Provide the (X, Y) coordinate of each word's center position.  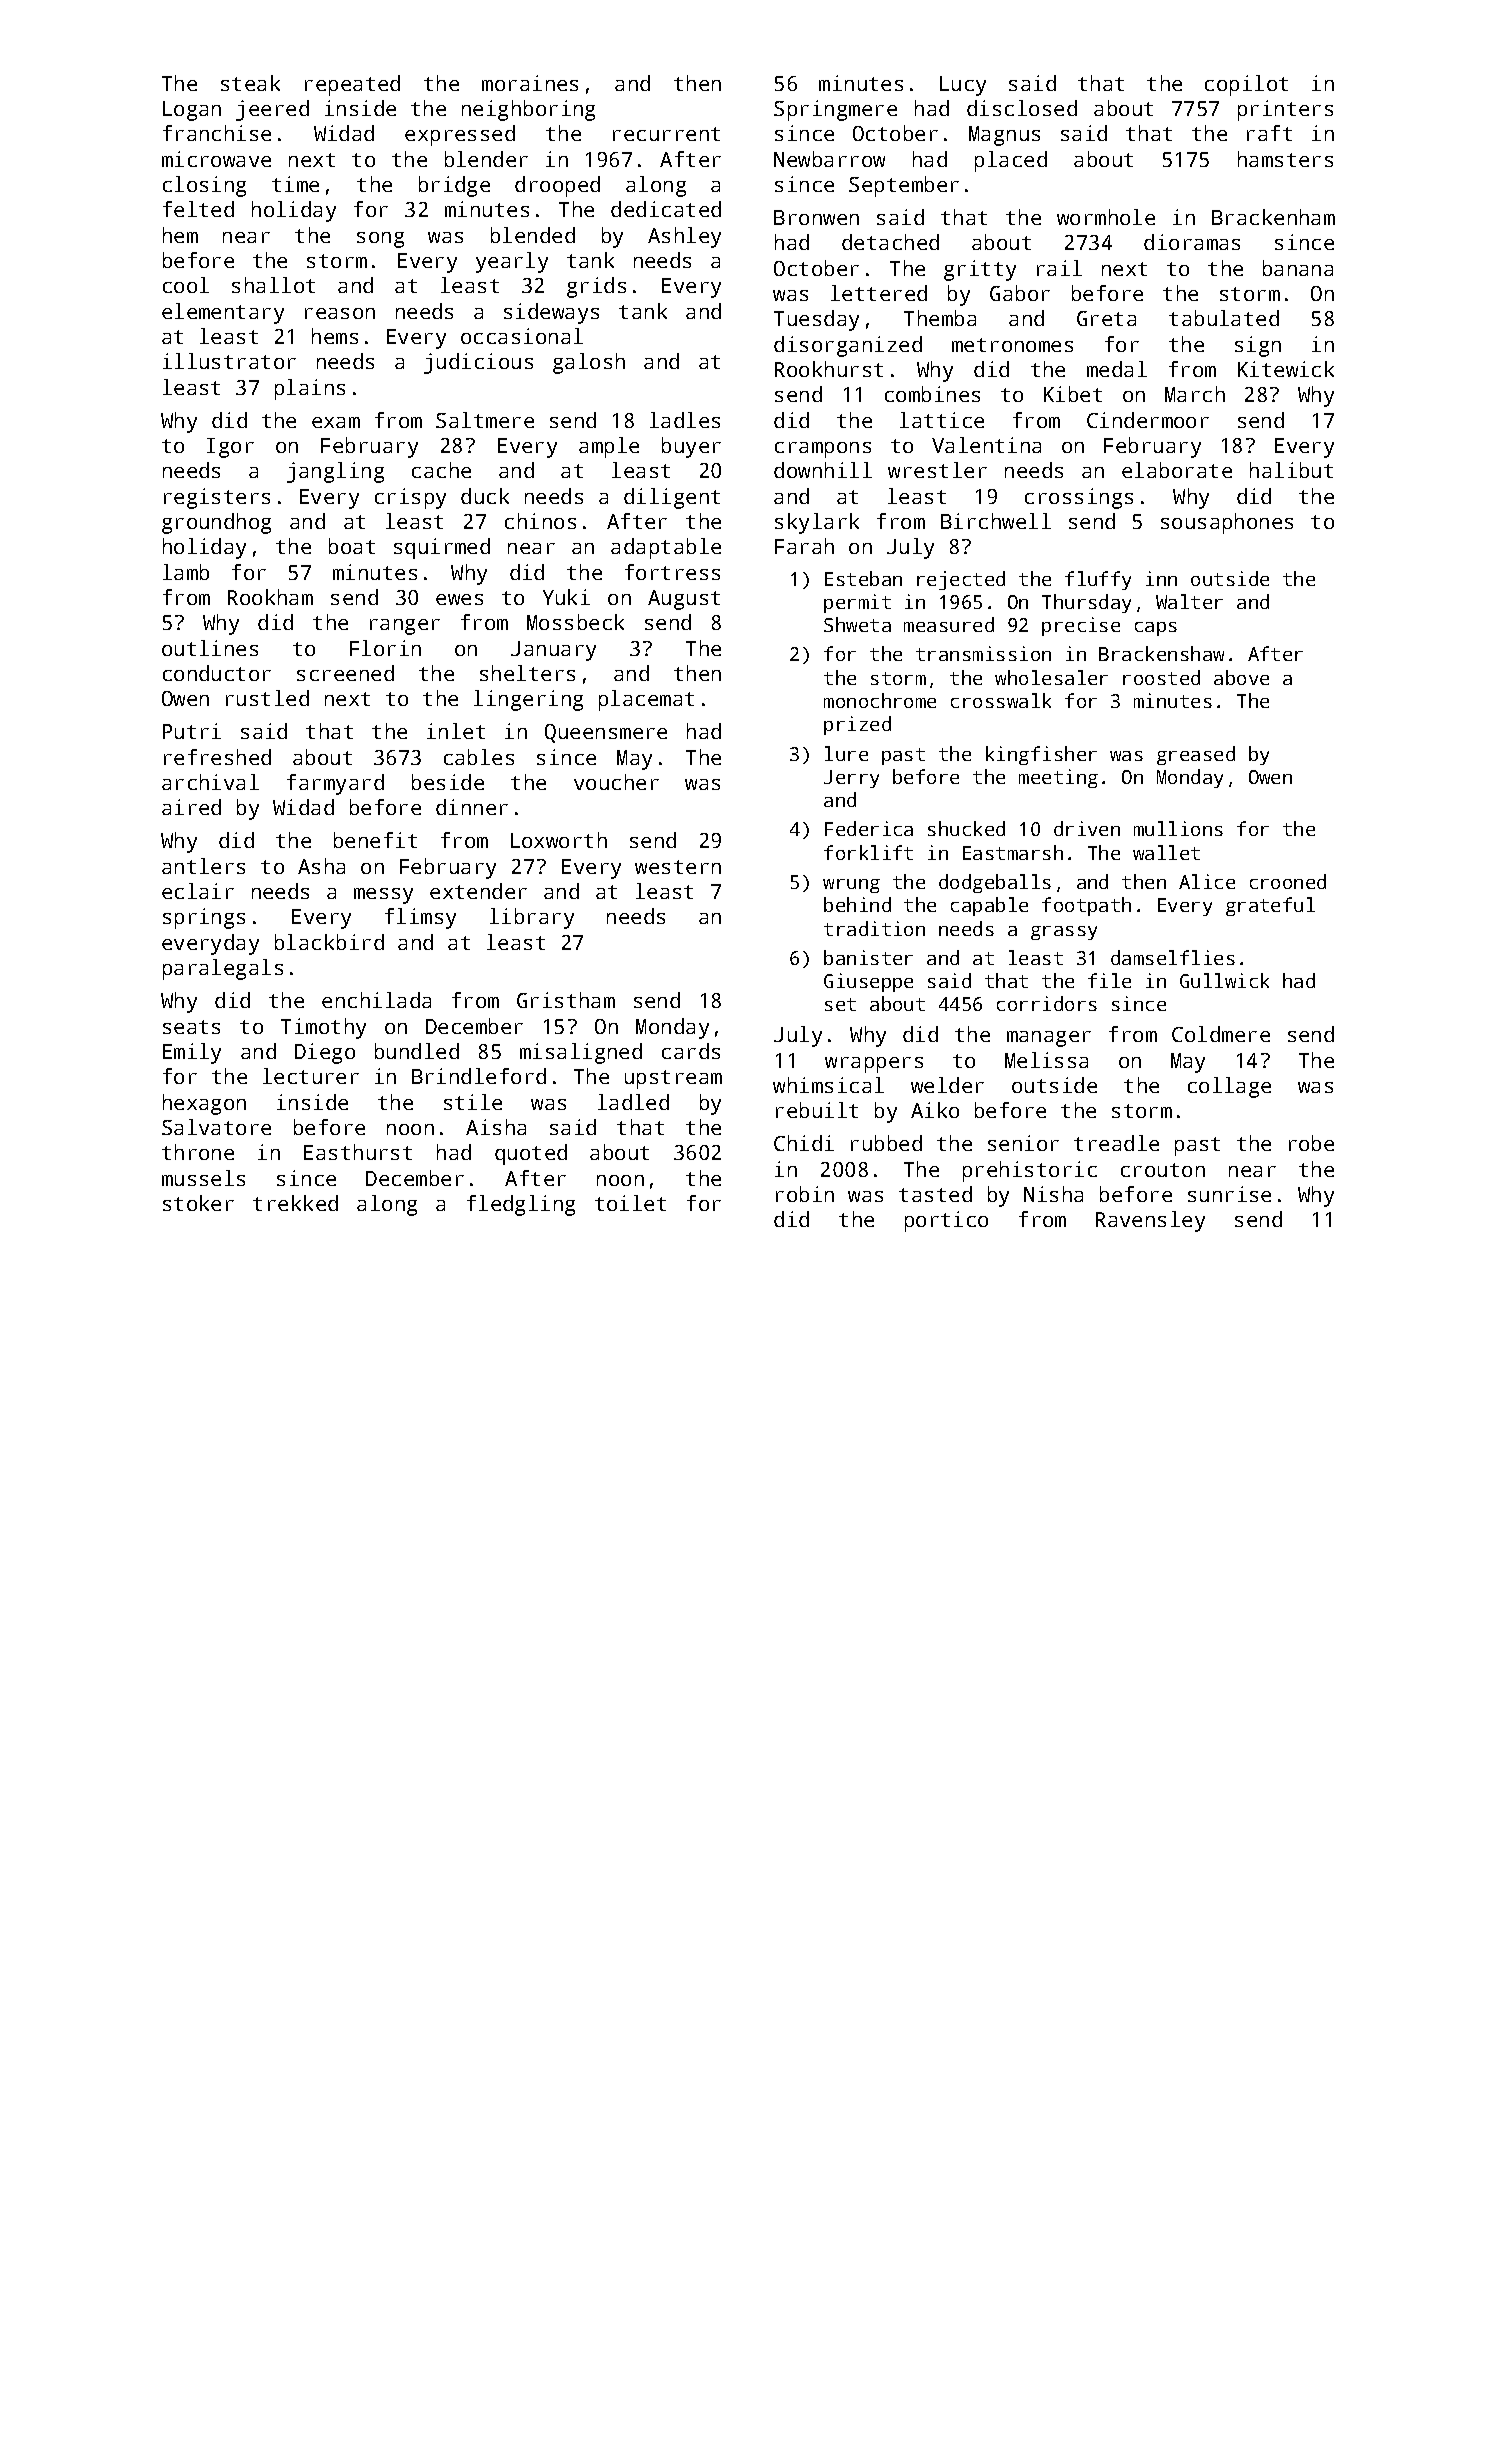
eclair (198, 891)
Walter (1189, 601)
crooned (1288, 881)
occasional (522, 336)
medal (1117, 369)
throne (198, 1152)
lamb (186, 572)
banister (868, 957)
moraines (530, 83)
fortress (672, 572)
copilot (1246, 85)
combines (932, 394)
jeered (272, 110)
